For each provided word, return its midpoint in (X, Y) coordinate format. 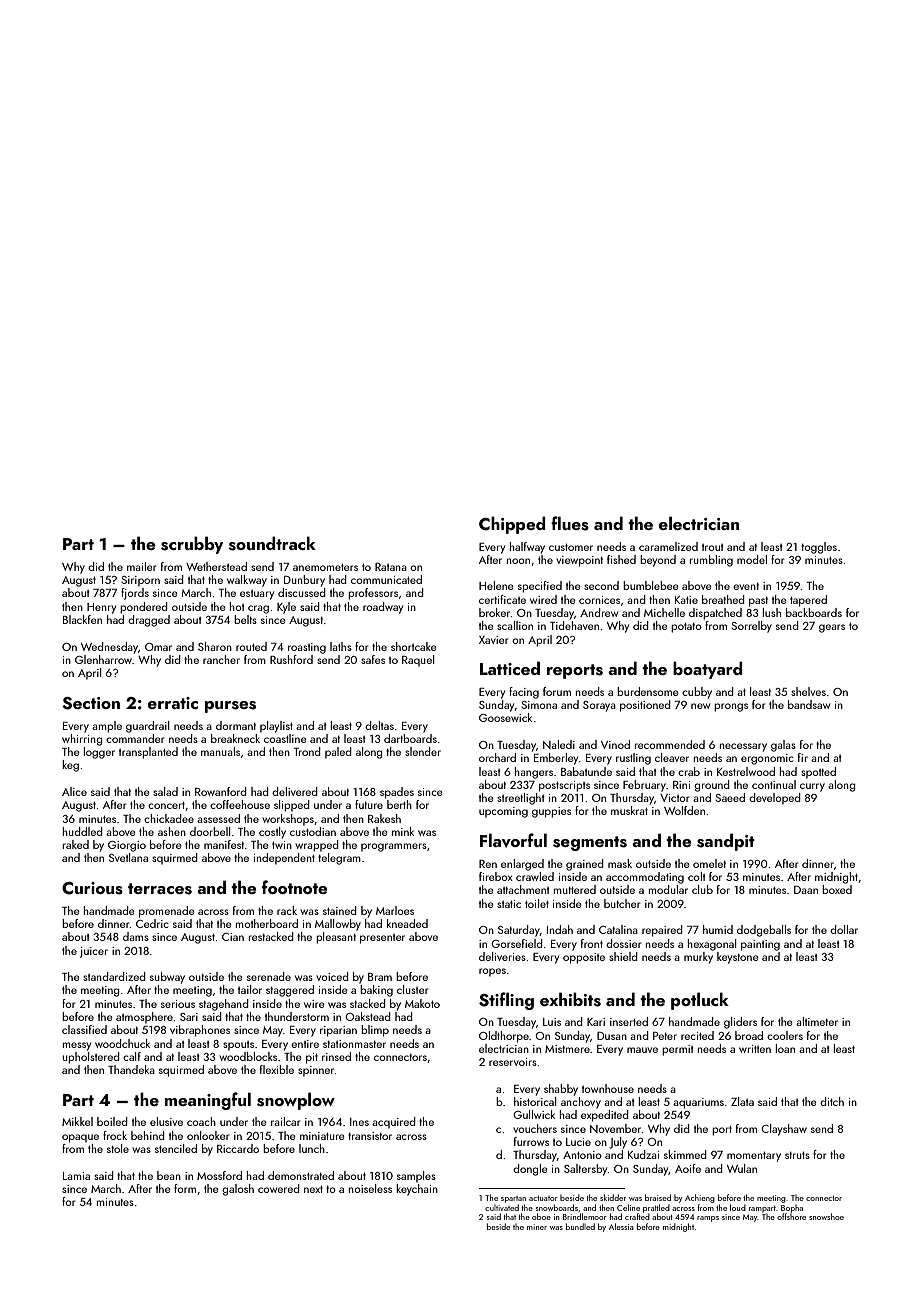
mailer (142, 566)
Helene (496, 585)
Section (91, 703)
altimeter (817, 1021)
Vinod (615, 744)
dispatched (715, 614)
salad (165, 791)
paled (338, 753)
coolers (785, 1035)
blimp (375, 1031)
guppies (551, 812)
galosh (238, 1190)
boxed (837, 889)
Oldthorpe (504, 1037)
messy (77, 1046)
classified (84, 1029)
